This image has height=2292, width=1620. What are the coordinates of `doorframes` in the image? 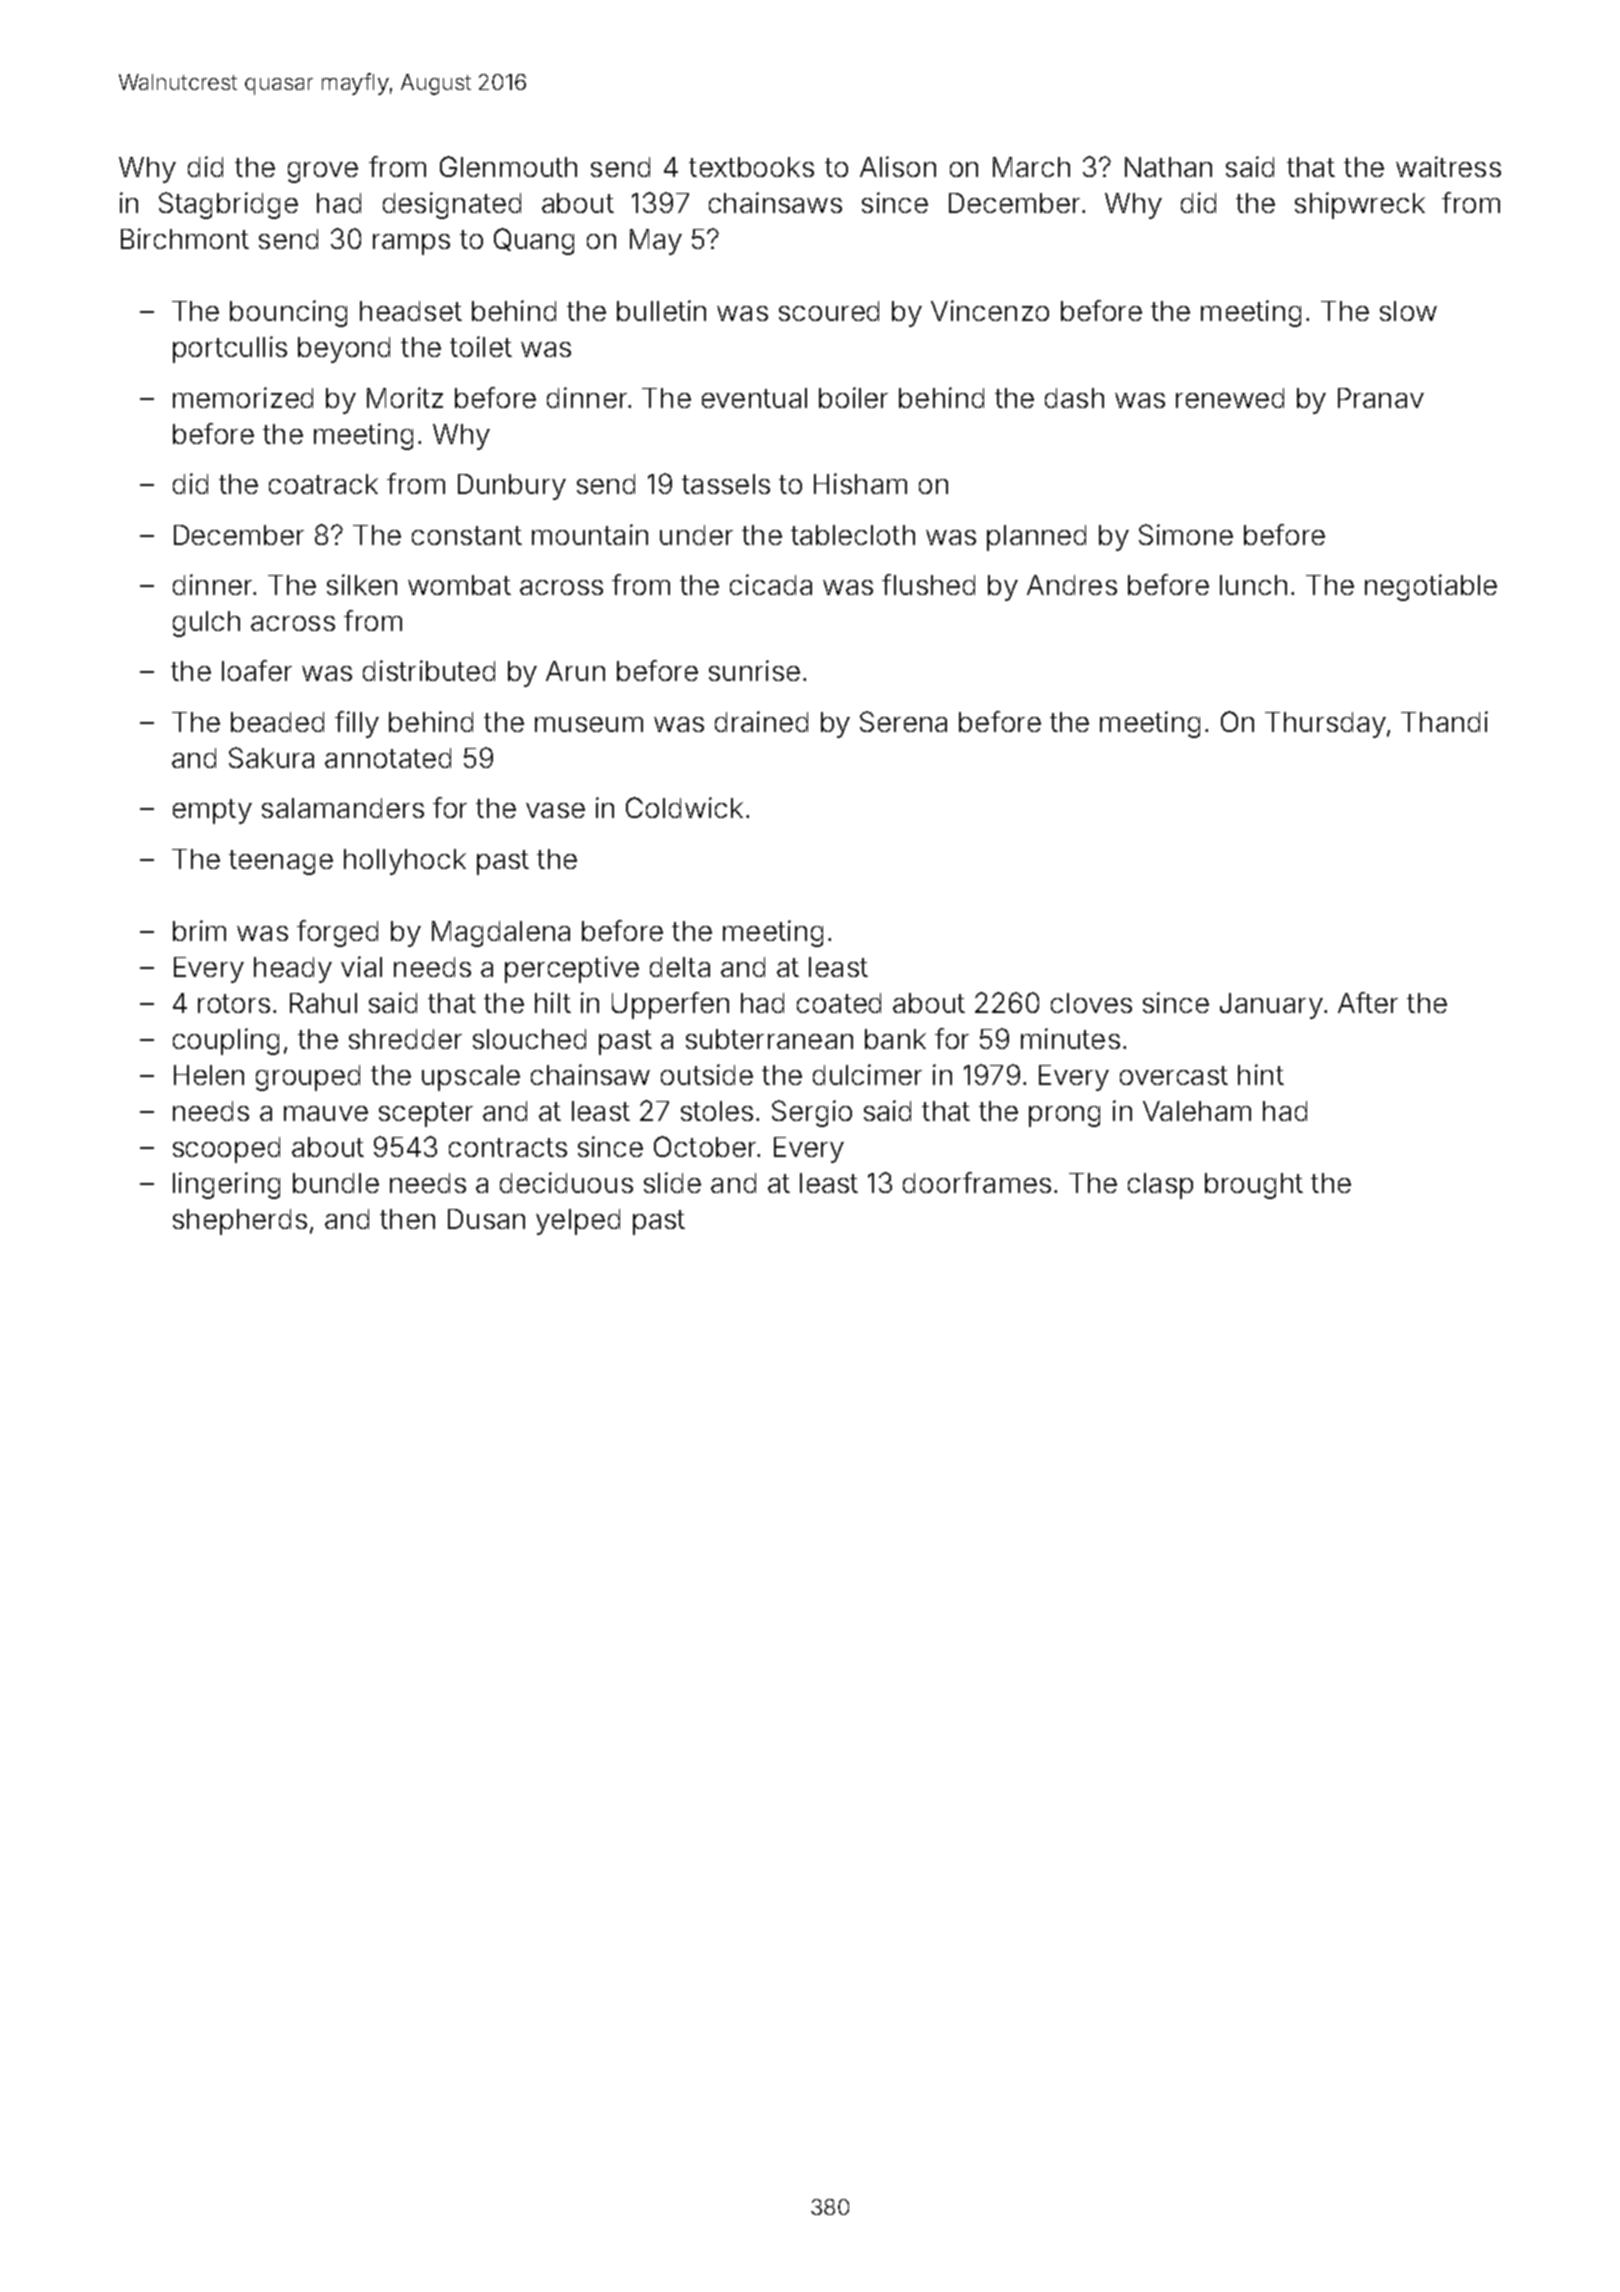 It's located at (977, 1182).
